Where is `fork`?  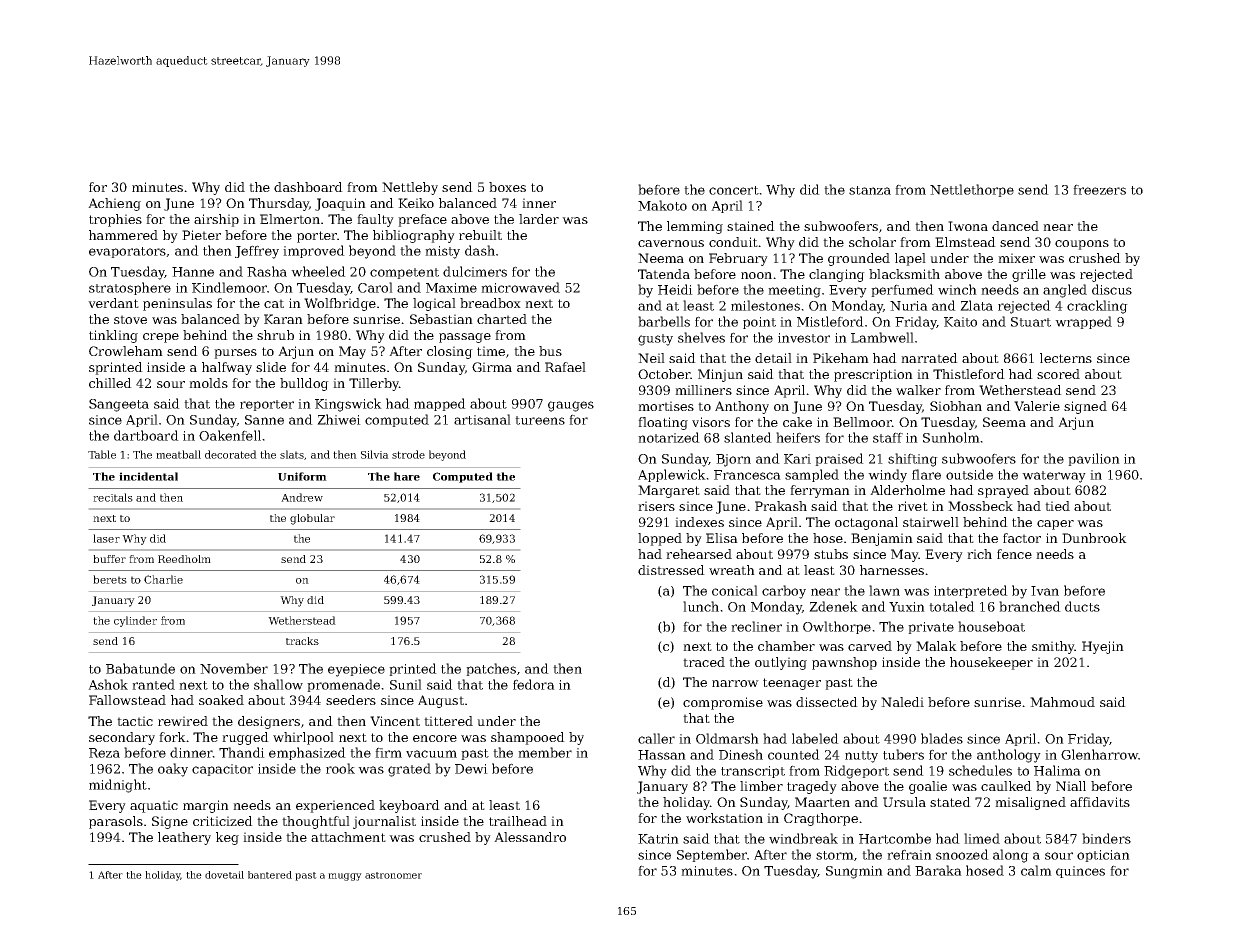
fork is located at coordinates (172, 737).
